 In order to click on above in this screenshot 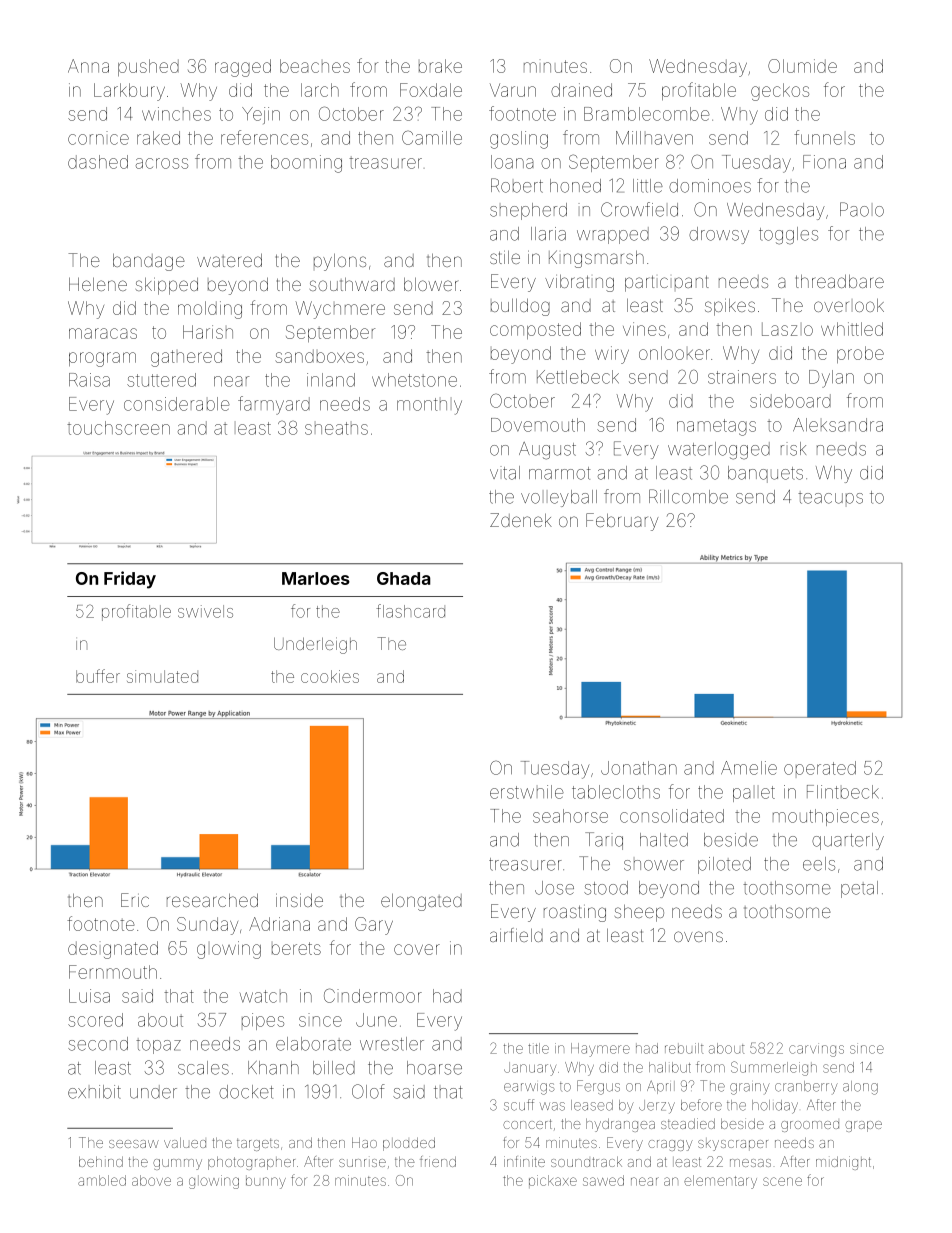, I will do `click(151, 1180)`.
